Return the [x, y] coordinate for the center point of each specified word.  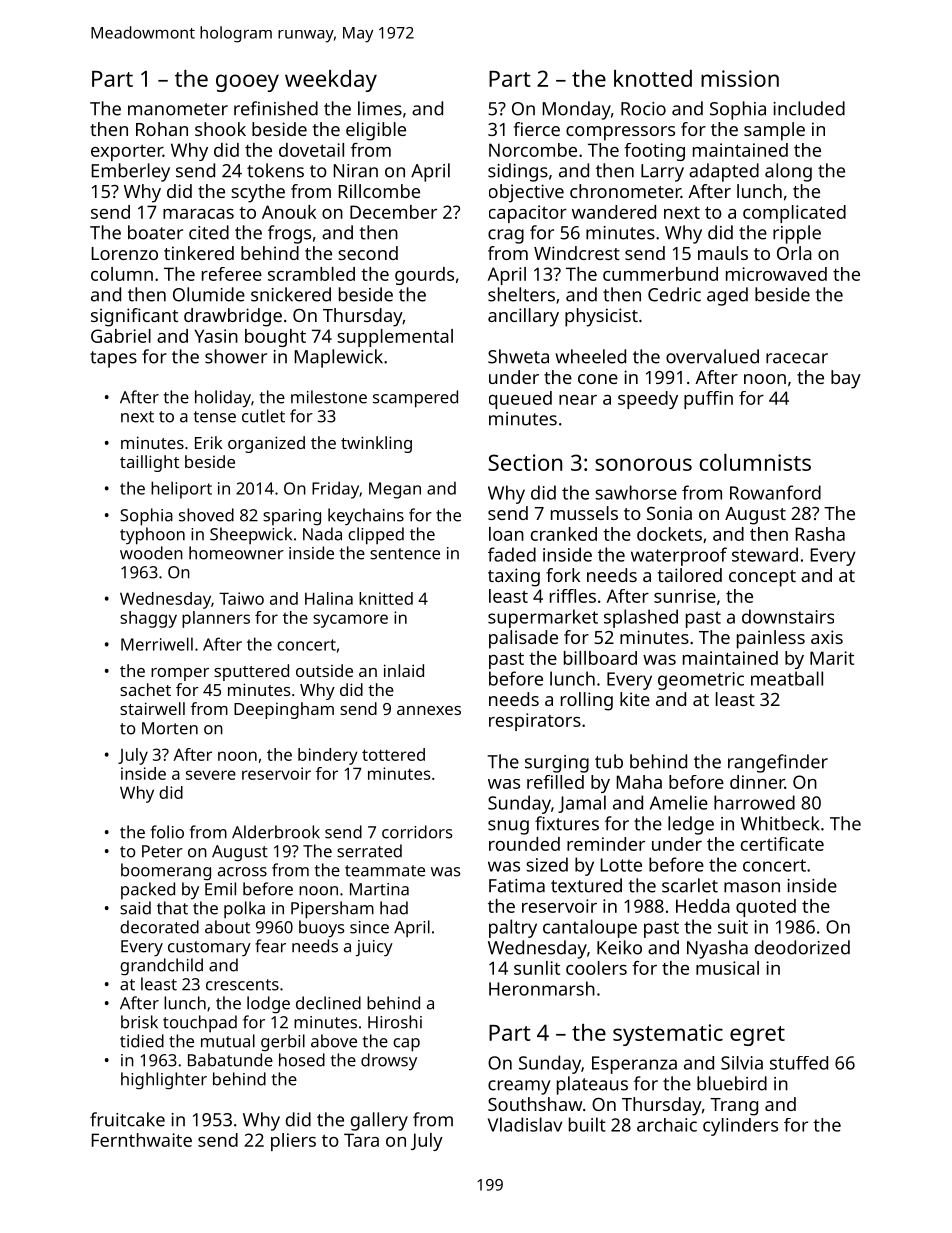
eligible [376, 131]
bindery [328, 756]
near [578, 400]
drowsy [389, 1061]
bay [846, 379]
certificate [782, 844]
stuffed [799, 1063]
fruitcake [127, 1119]
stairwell [152, 708]
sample [774, 131]
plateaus [592, 1085]
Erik [208, 442]
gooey [247, 83]
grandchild [161, 967]
